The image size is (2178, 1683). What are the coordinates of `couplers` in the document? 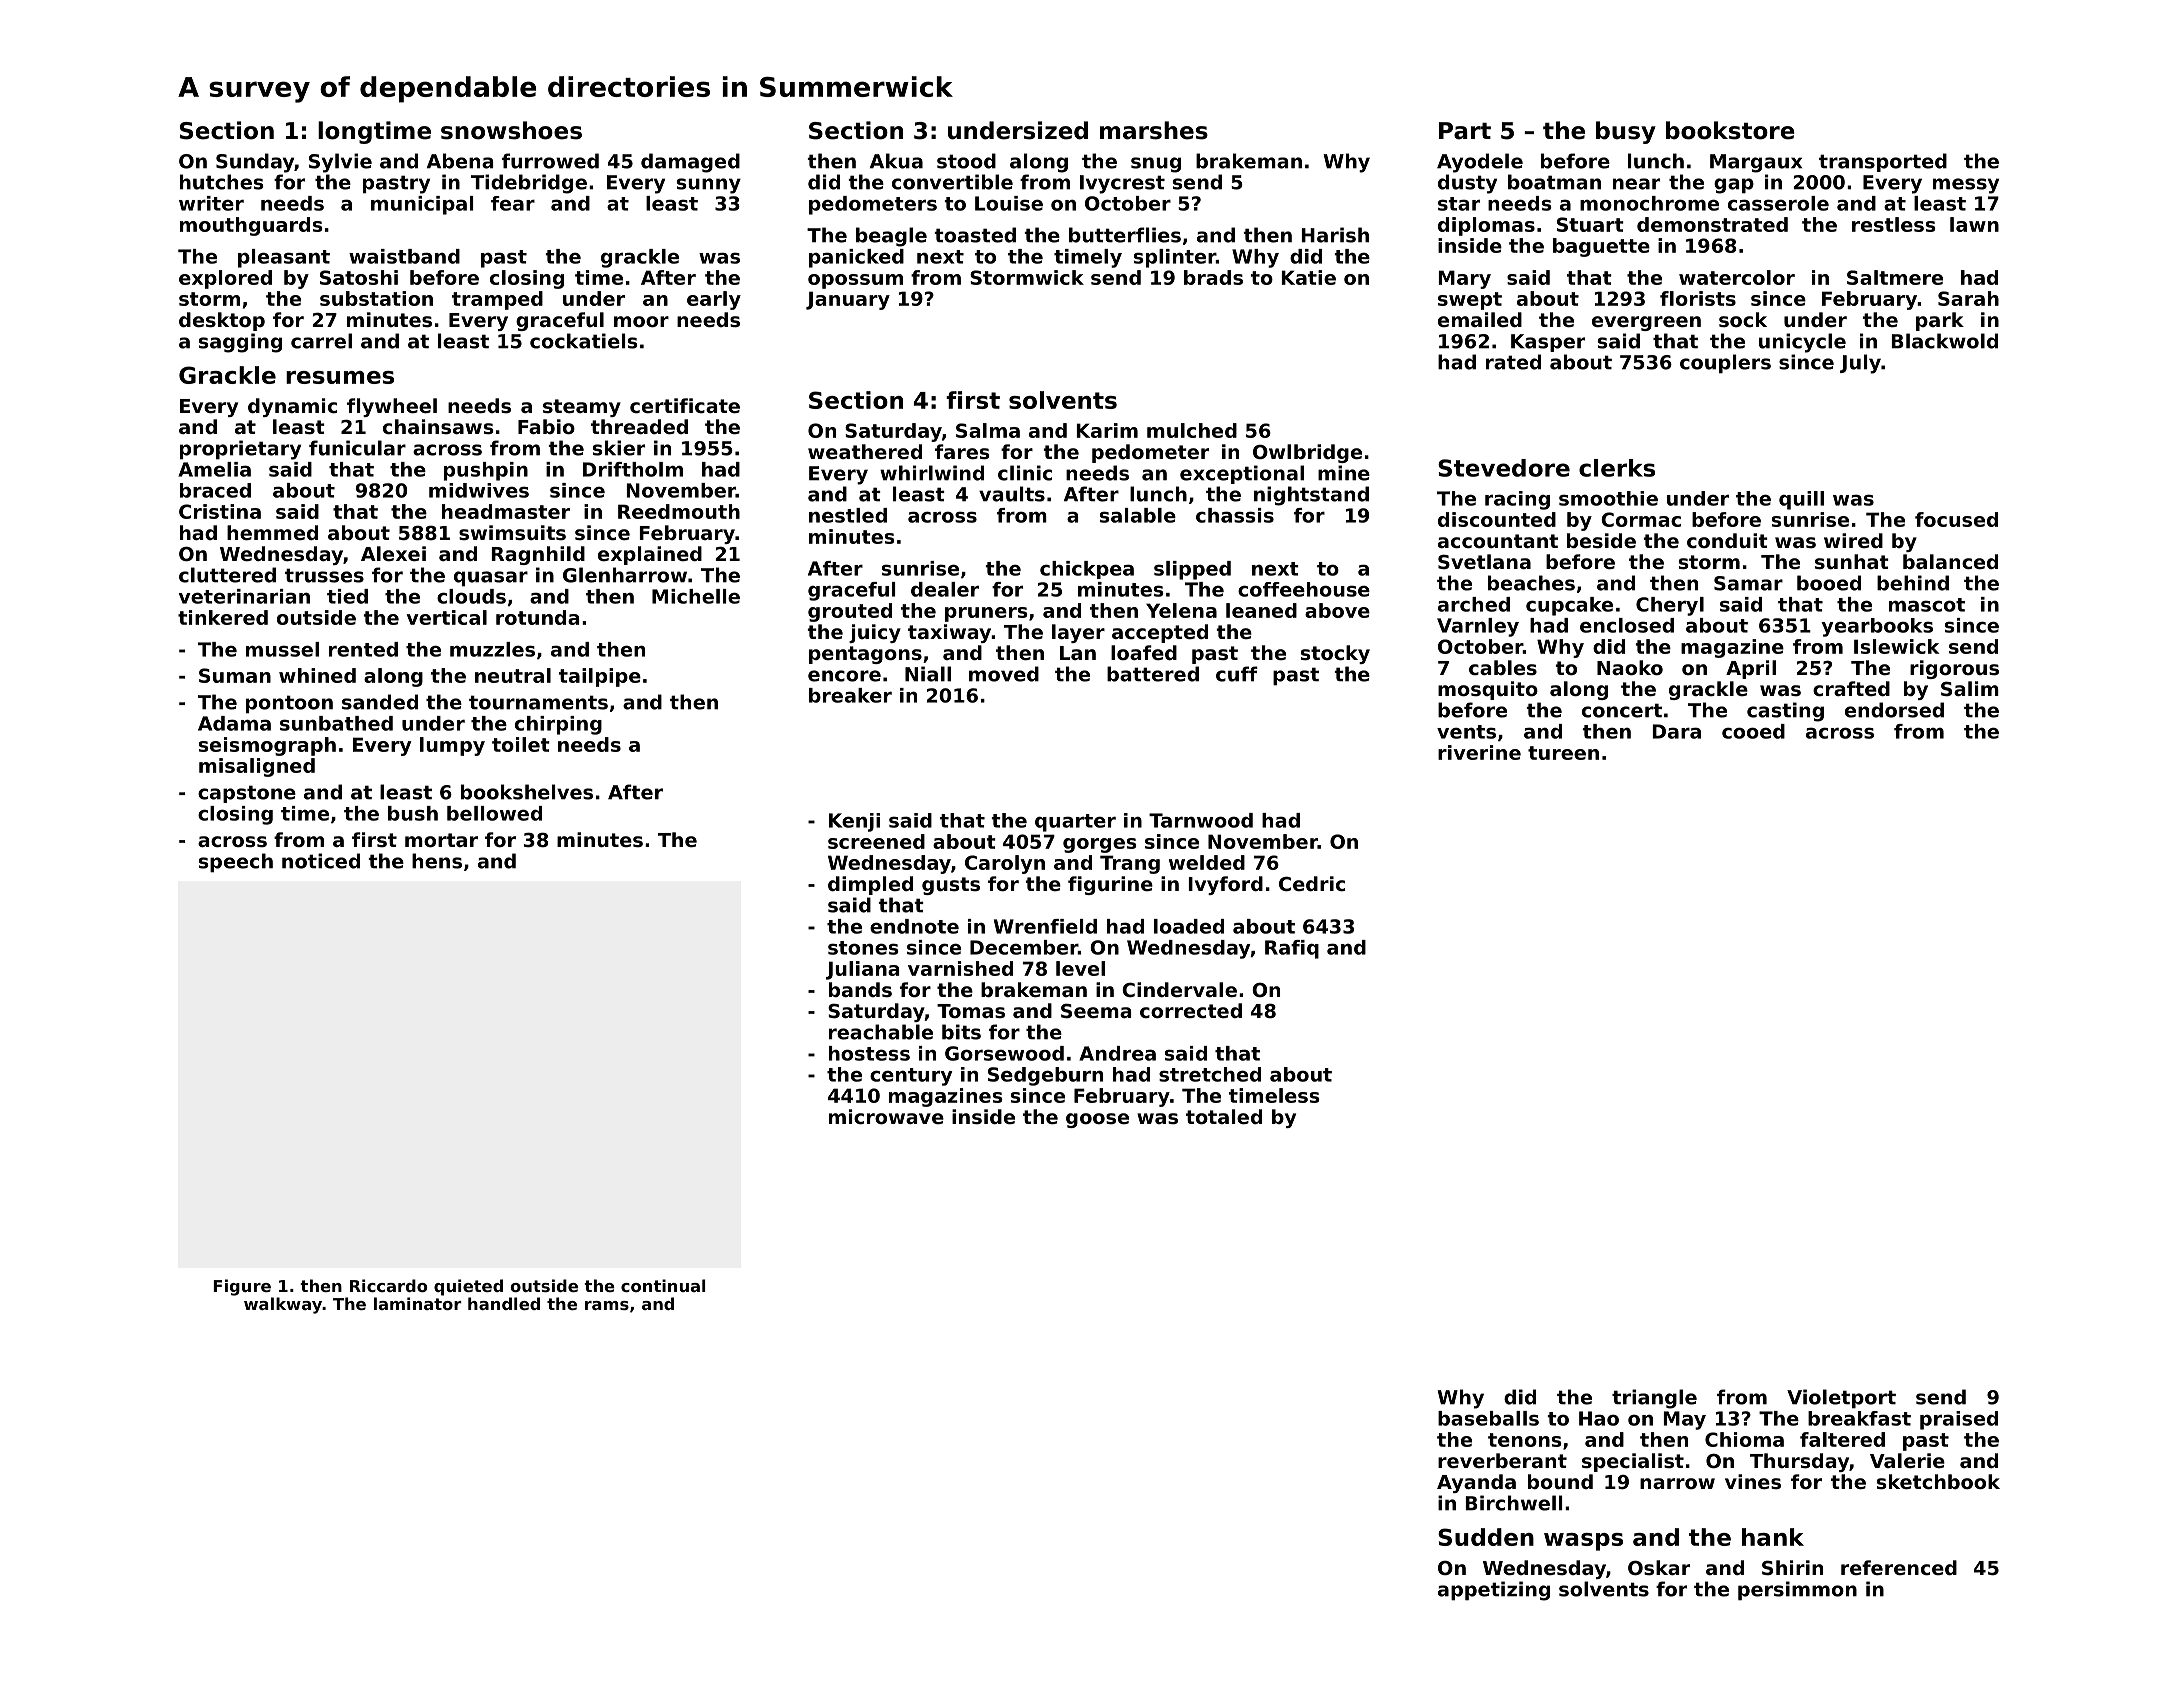 It's located at (1725, 364).
